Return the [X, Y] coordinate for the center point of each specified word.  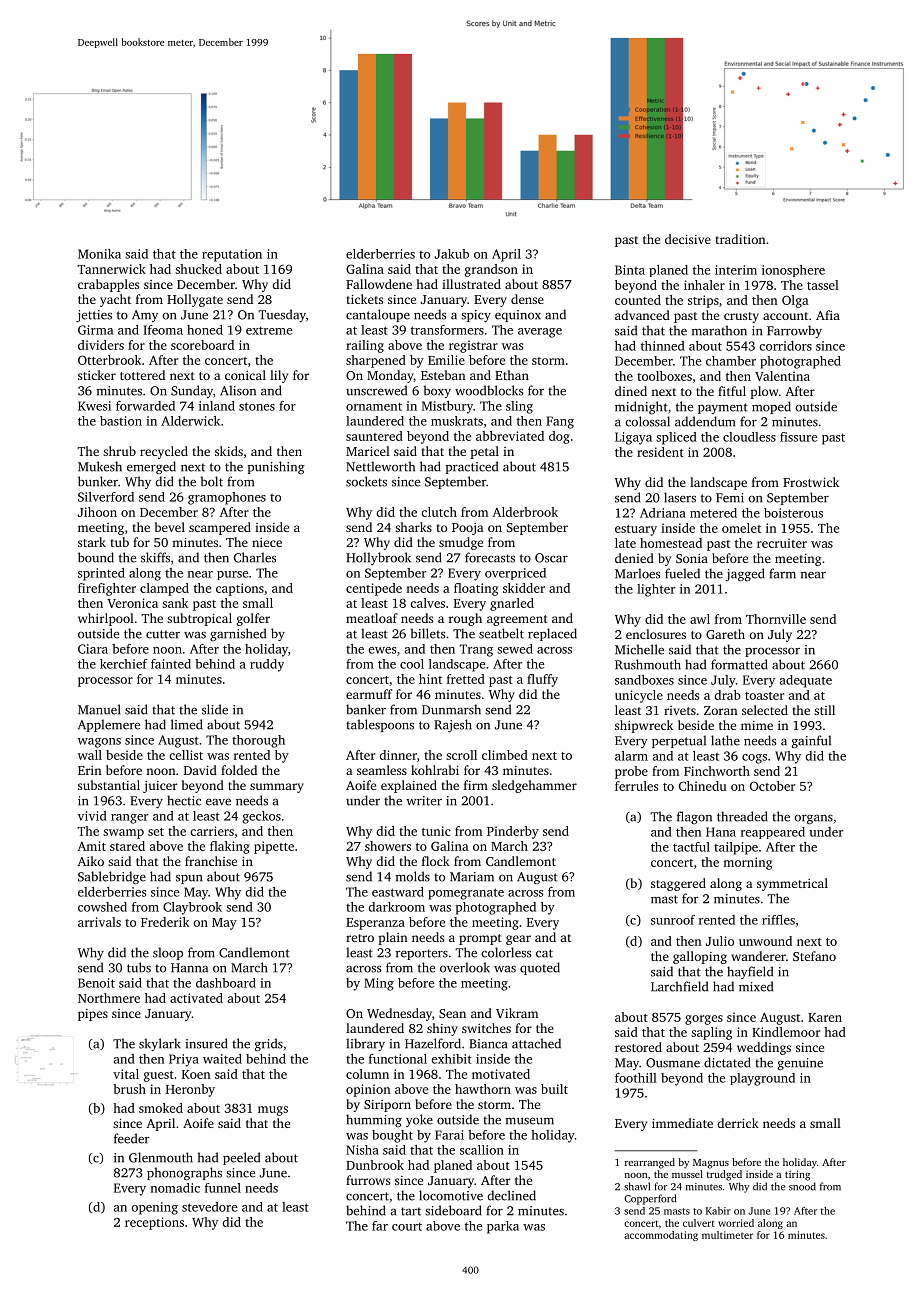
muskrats [457, 421]
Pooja [468, 529]
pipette [274, 847]
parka [503, 1227]
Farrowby [794, 331]
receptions [154, 1223]
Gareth [725, 634]
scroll [461, 755]
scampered [220, 528]
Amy [145, 316]
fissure [798, 437]
